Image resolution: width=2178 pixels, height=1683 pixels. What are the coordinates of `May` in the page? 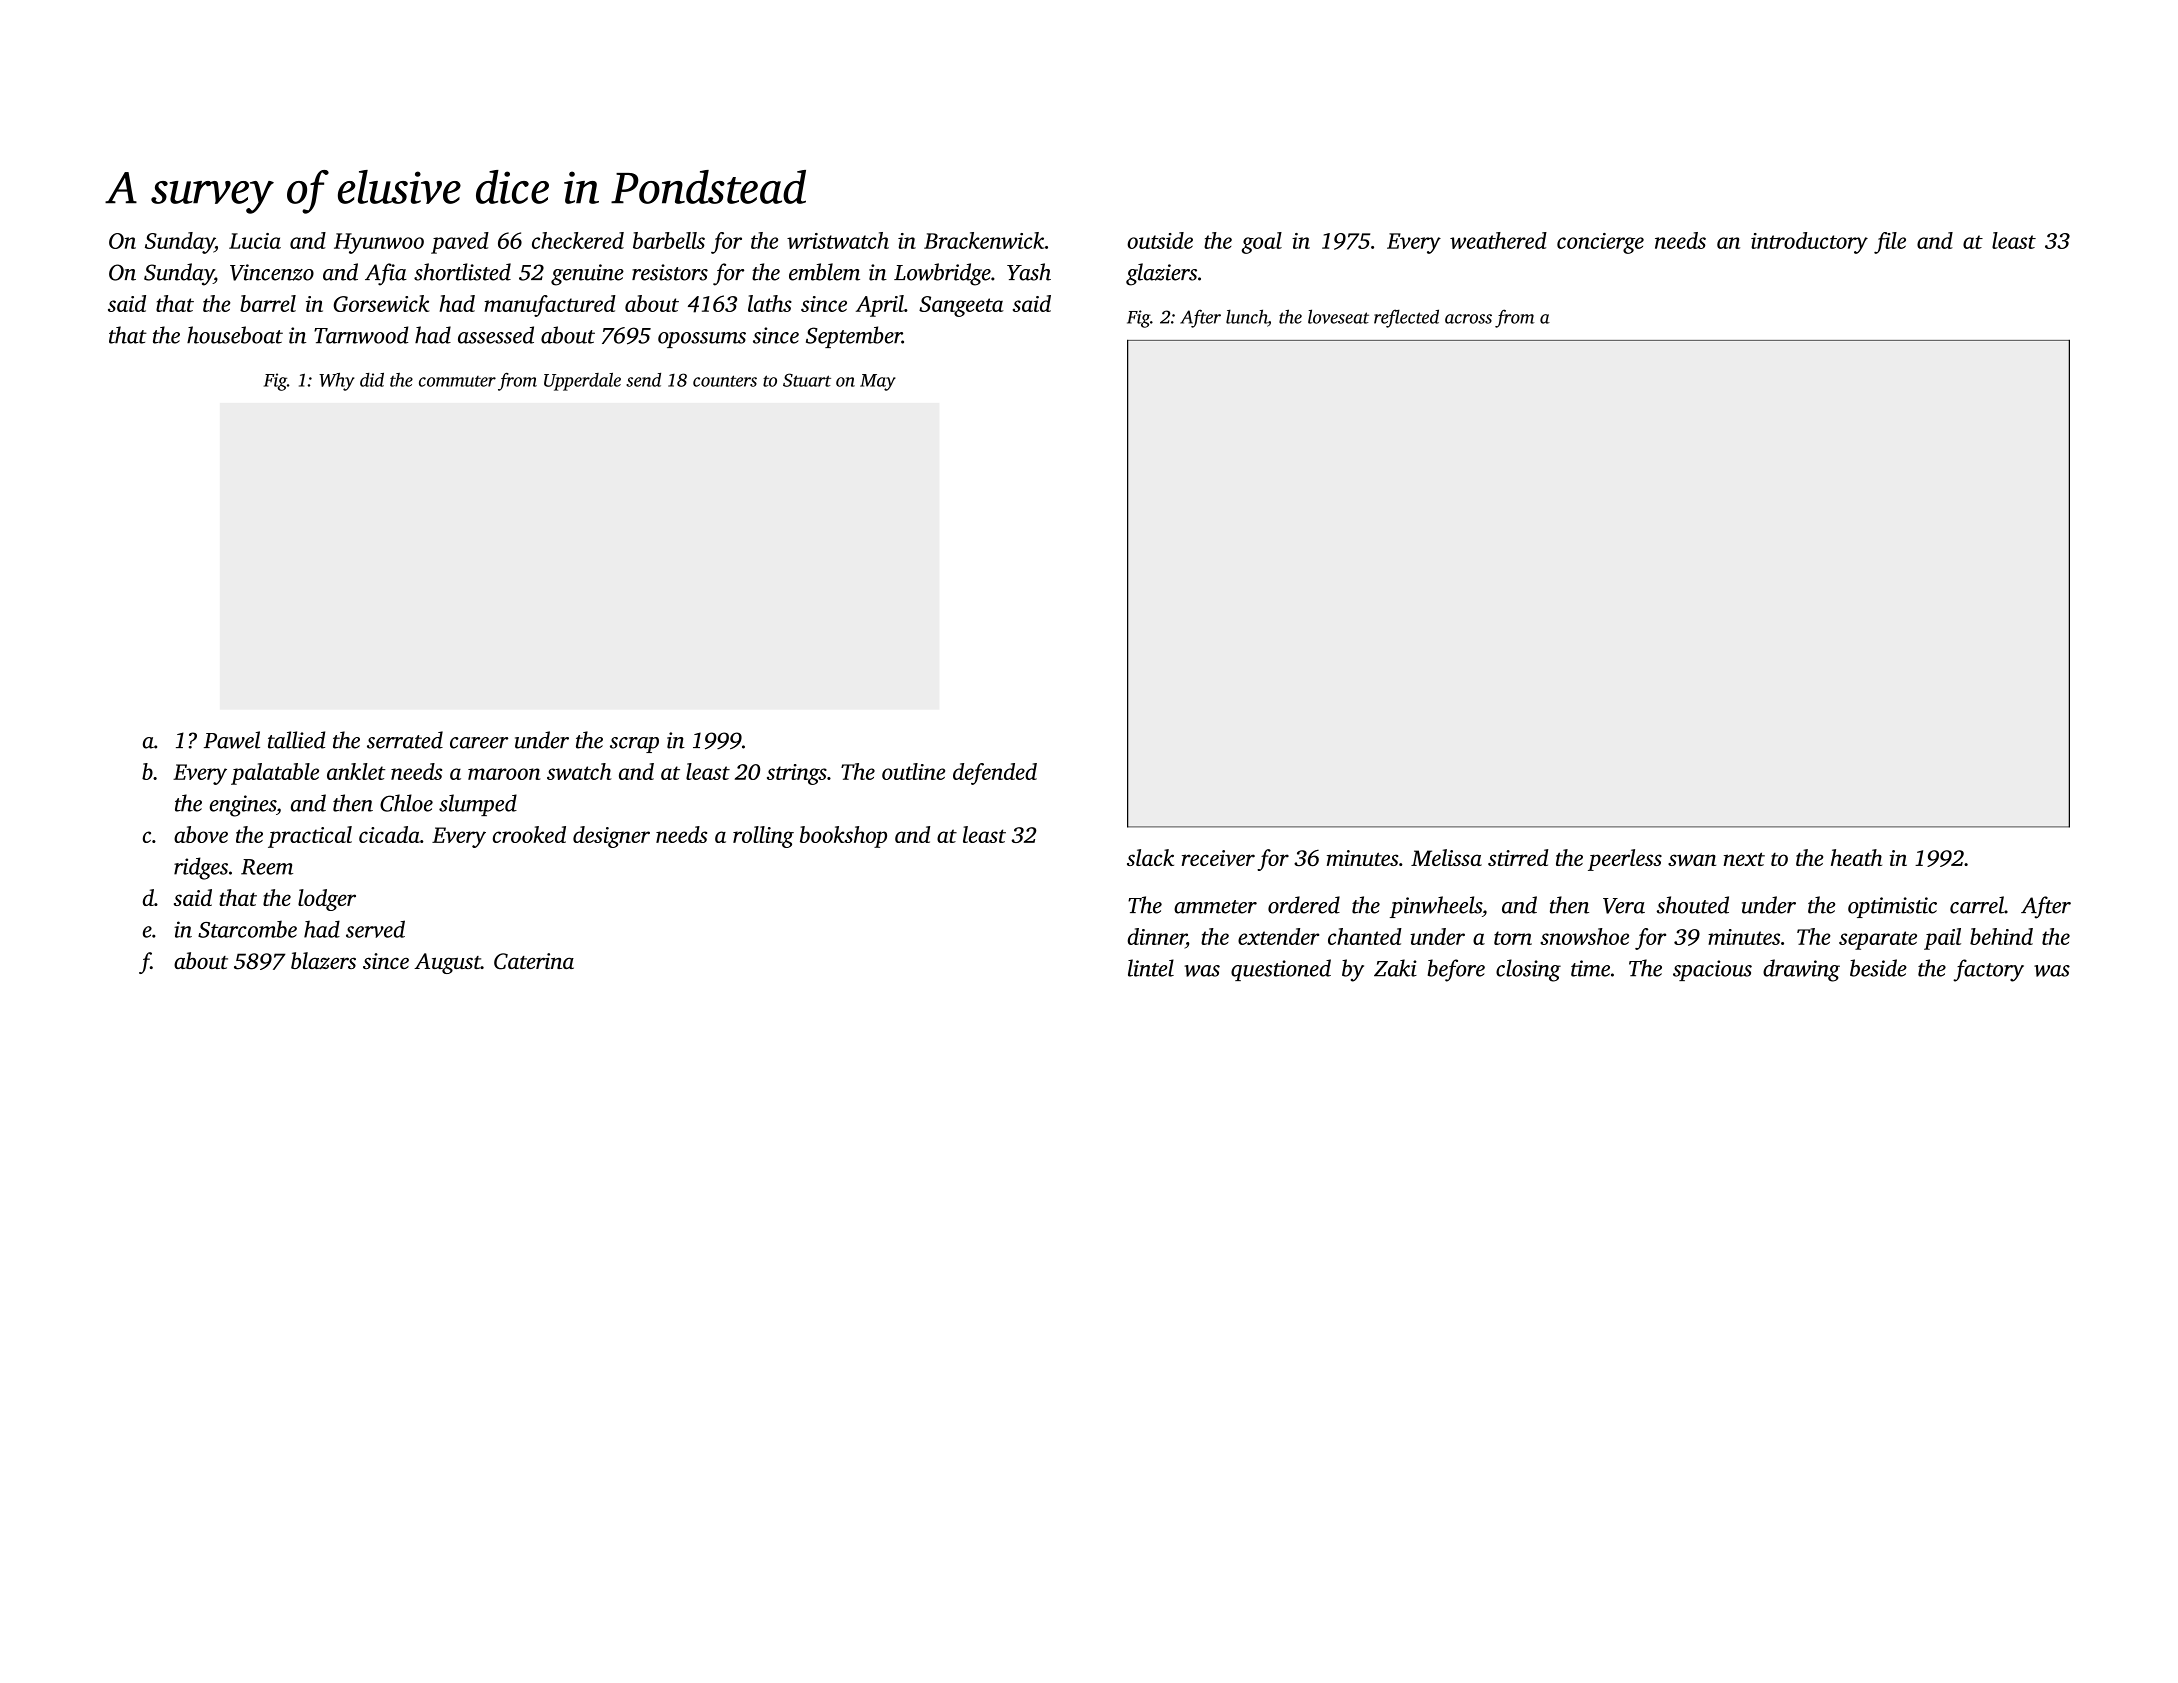 It's located at (878, 382).
